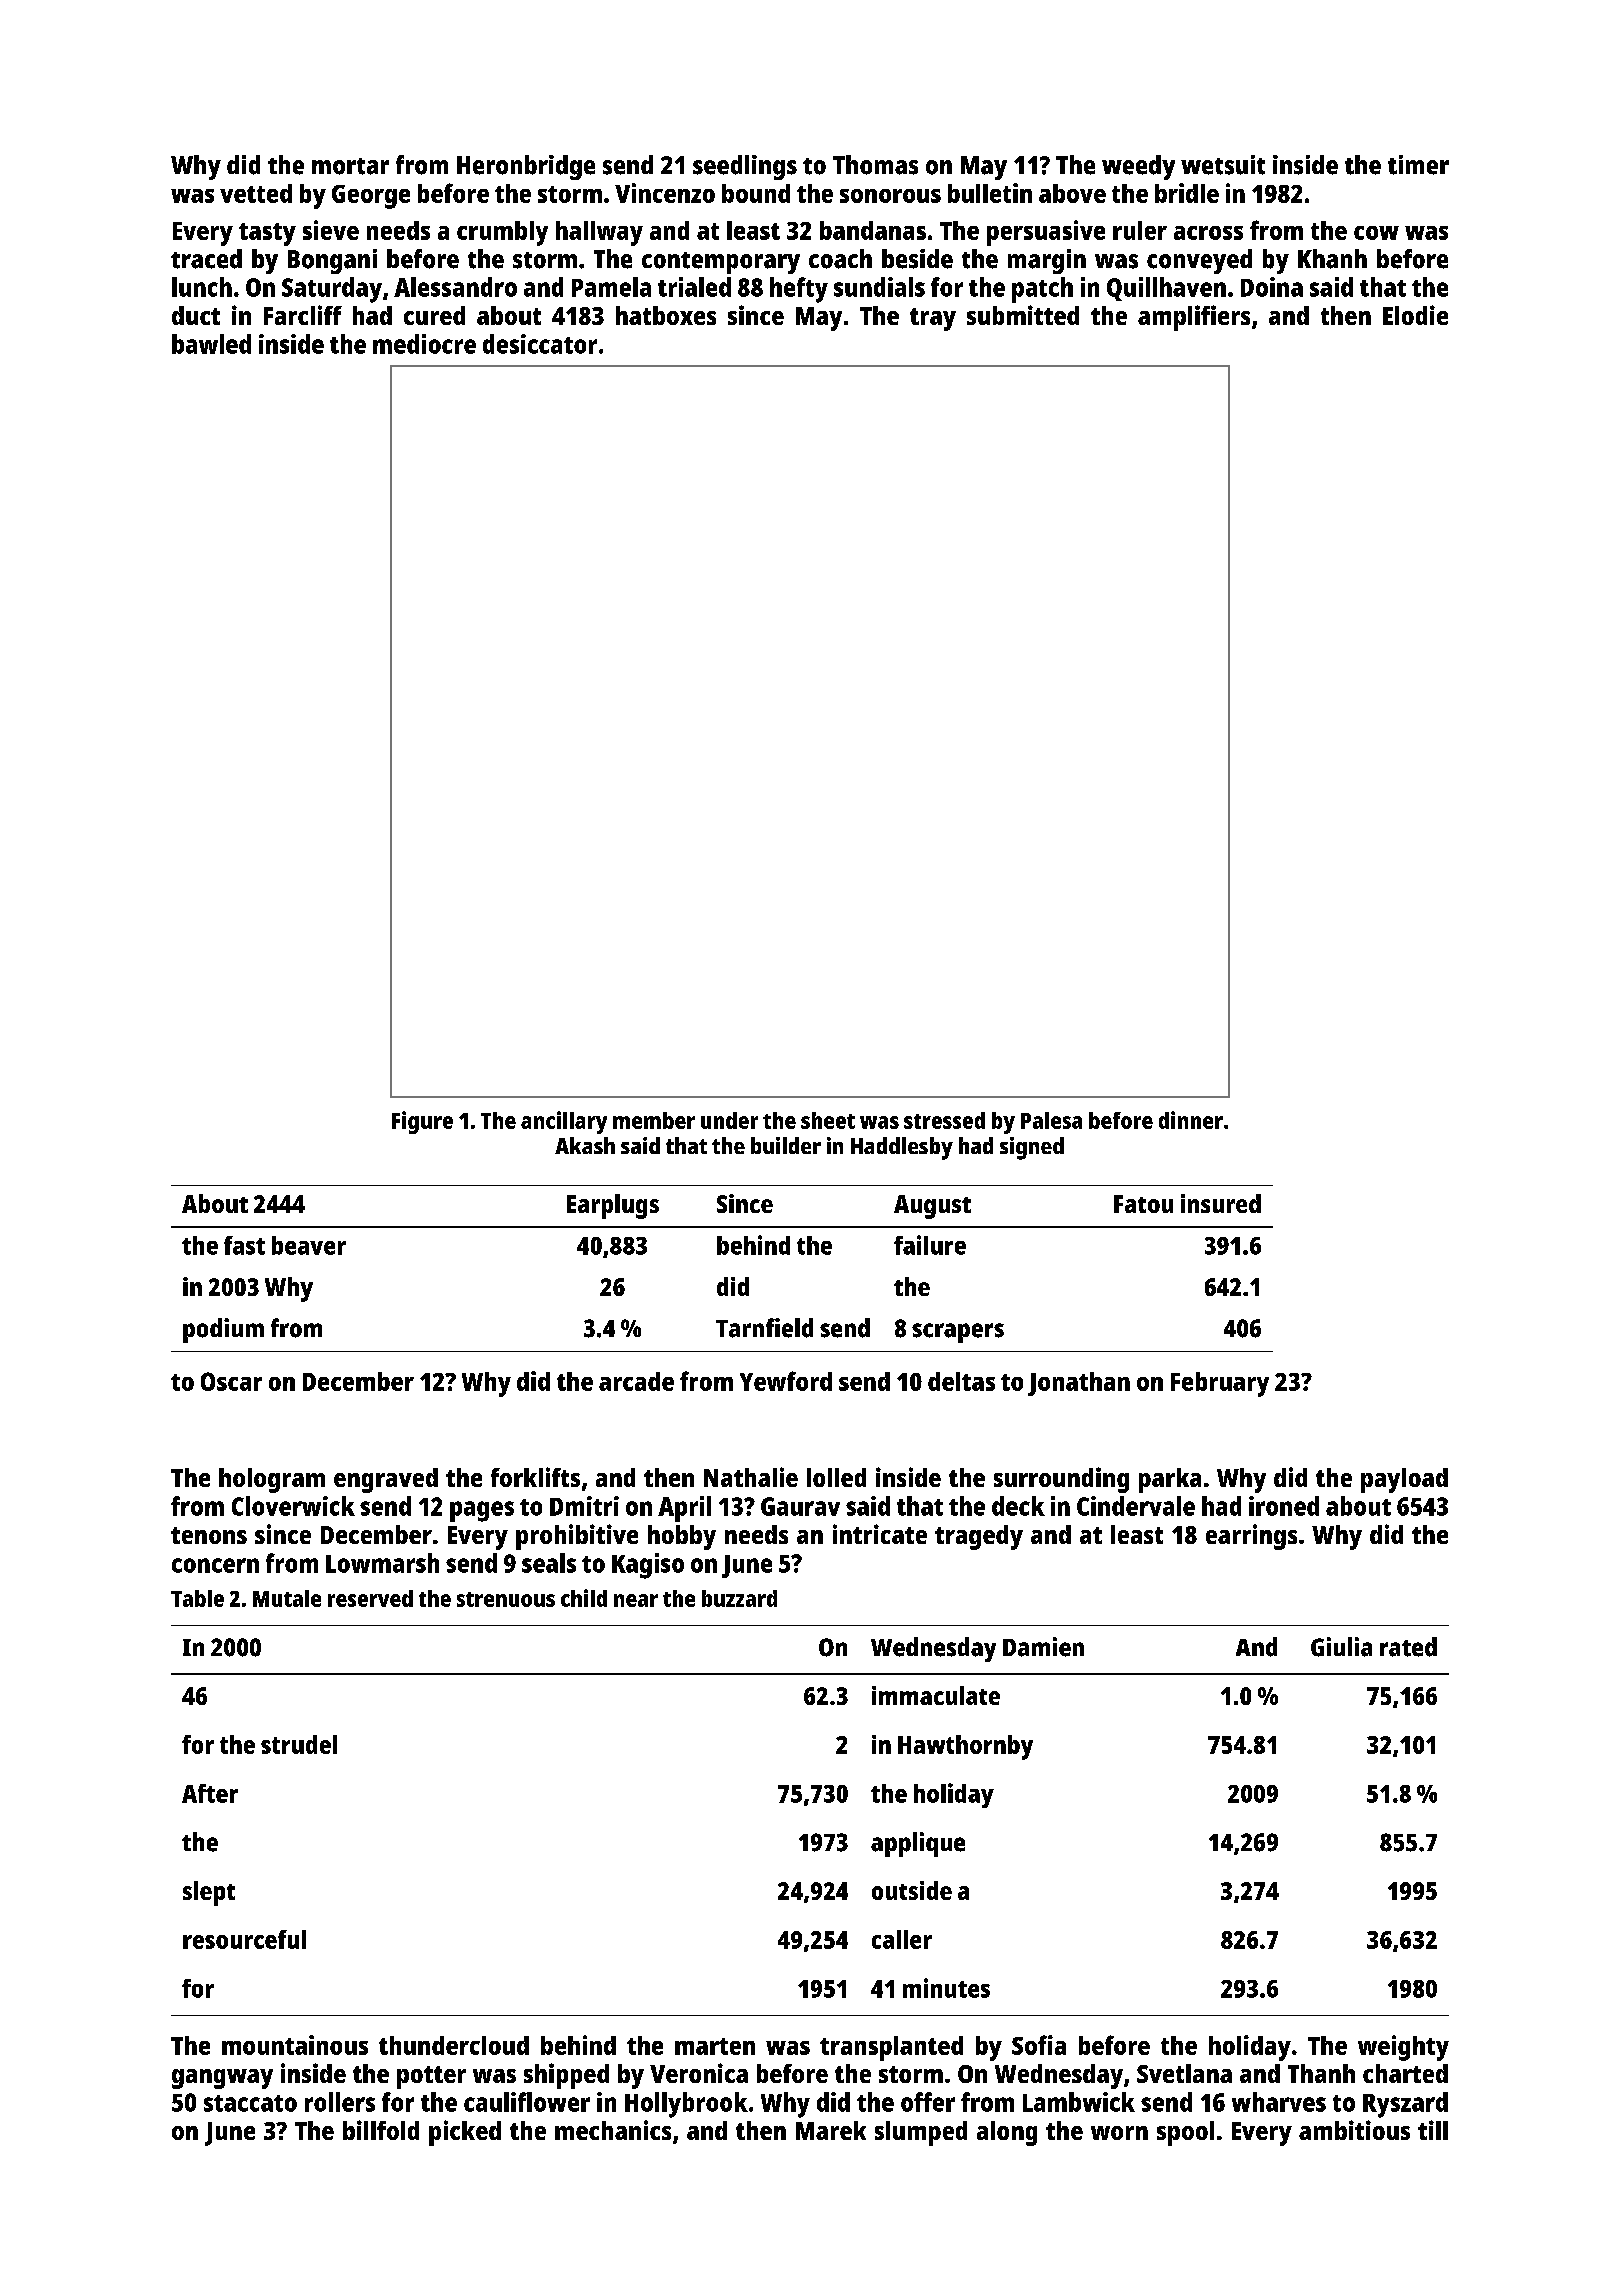  I want to click on Elodie, so click(1415, 315).
